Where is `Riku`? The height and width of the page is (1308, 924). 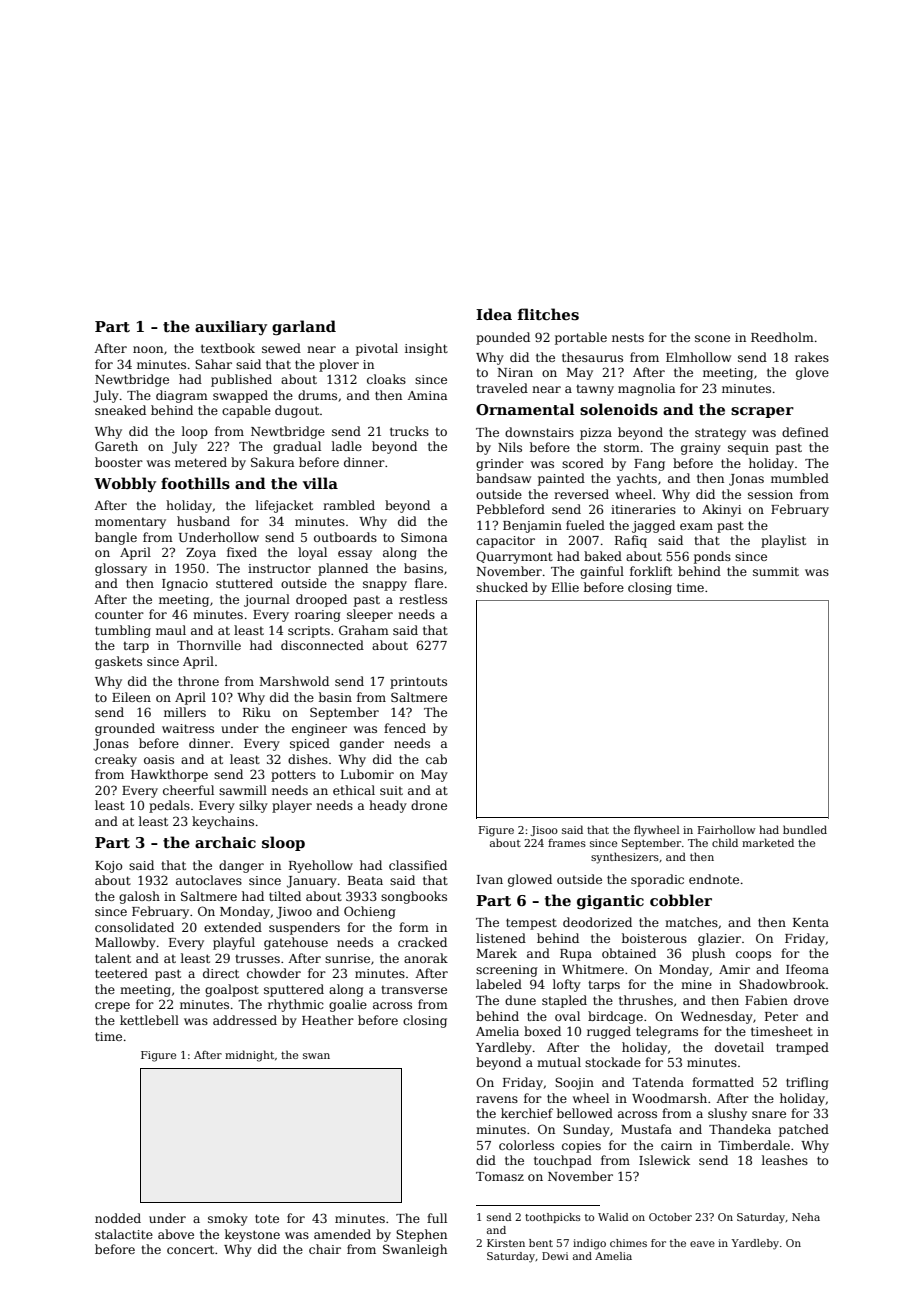 Riku is located at coordinates (257, 712).
